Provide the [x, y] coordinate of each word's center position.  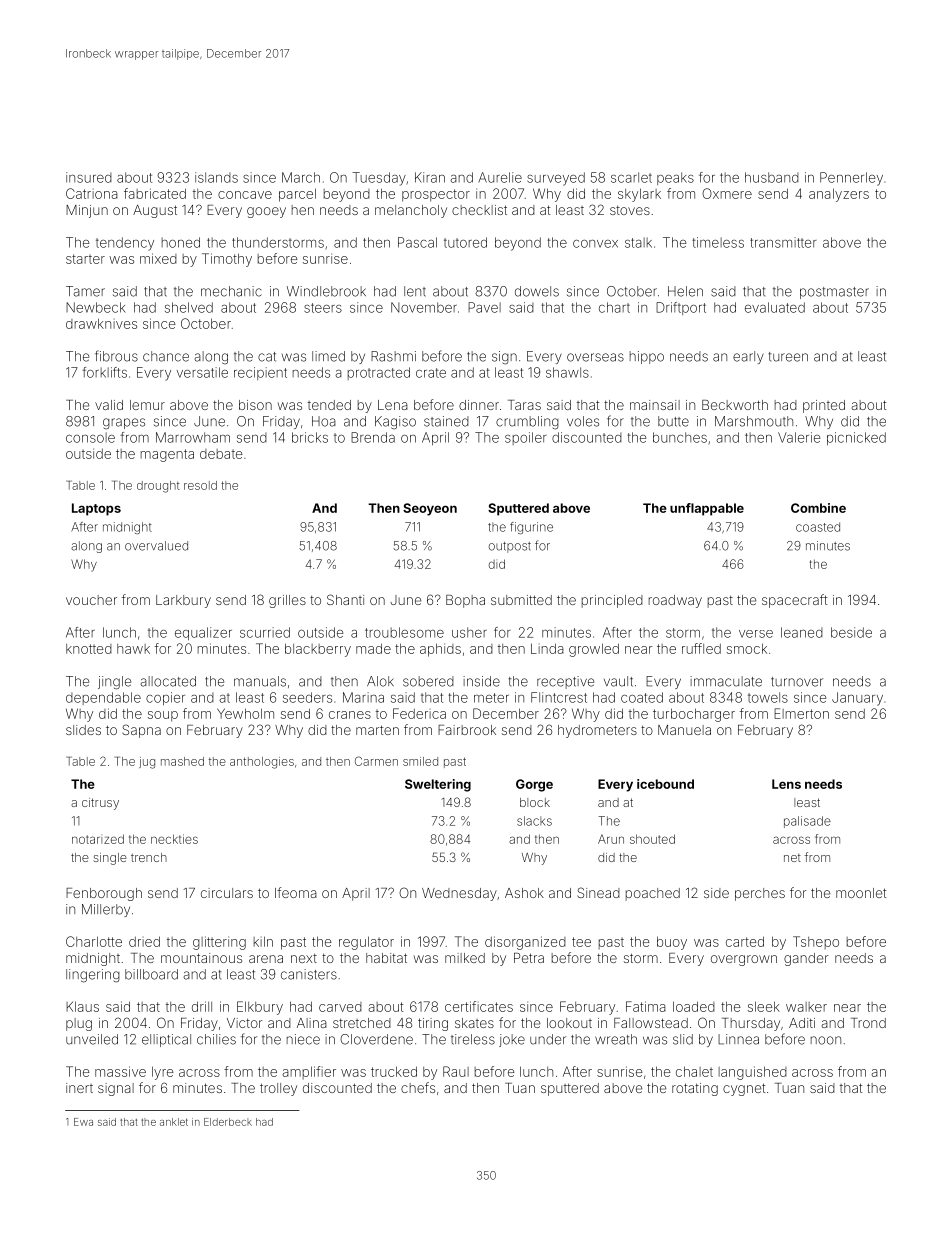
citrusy [100, 804]
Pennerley [851, 179]
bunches [680, 437]
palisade [807, 822]
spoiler [525, 438]
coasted [818, 527]
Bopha [465, 601]
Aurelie [500, 177]
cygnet [744, 1089]
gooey [266, 212]
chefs [418, 1087]
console [90, 437]
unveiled [92, 1039]
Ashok [524, 893]
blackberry [318, 650]
